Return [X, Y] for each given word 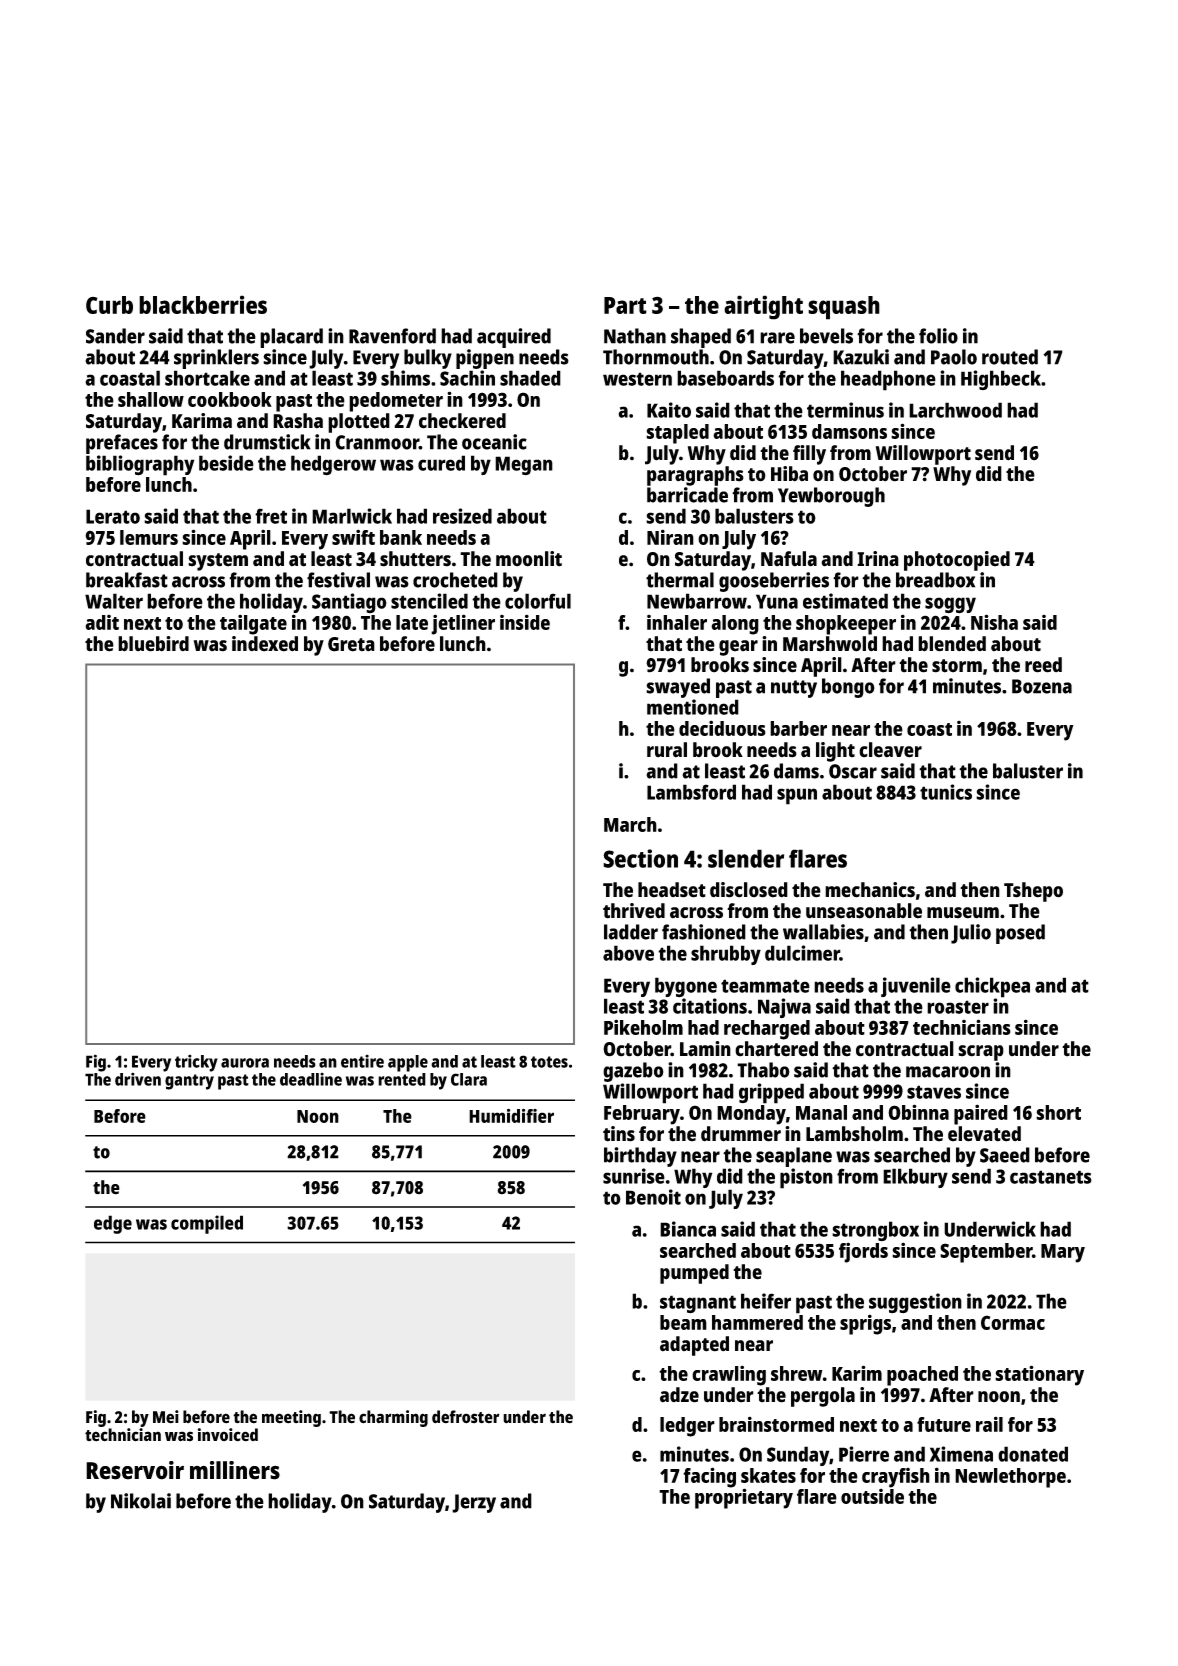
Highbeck [1001, 380]
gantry [189, 1082]
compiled [207, 1224]
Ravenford [392, 336]
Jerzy [474, 1503]
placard [291, 338]
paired [981, 1114]
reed [1043, 665]
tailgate [253, 624]
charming [393, 1418]
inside [525, 622]
